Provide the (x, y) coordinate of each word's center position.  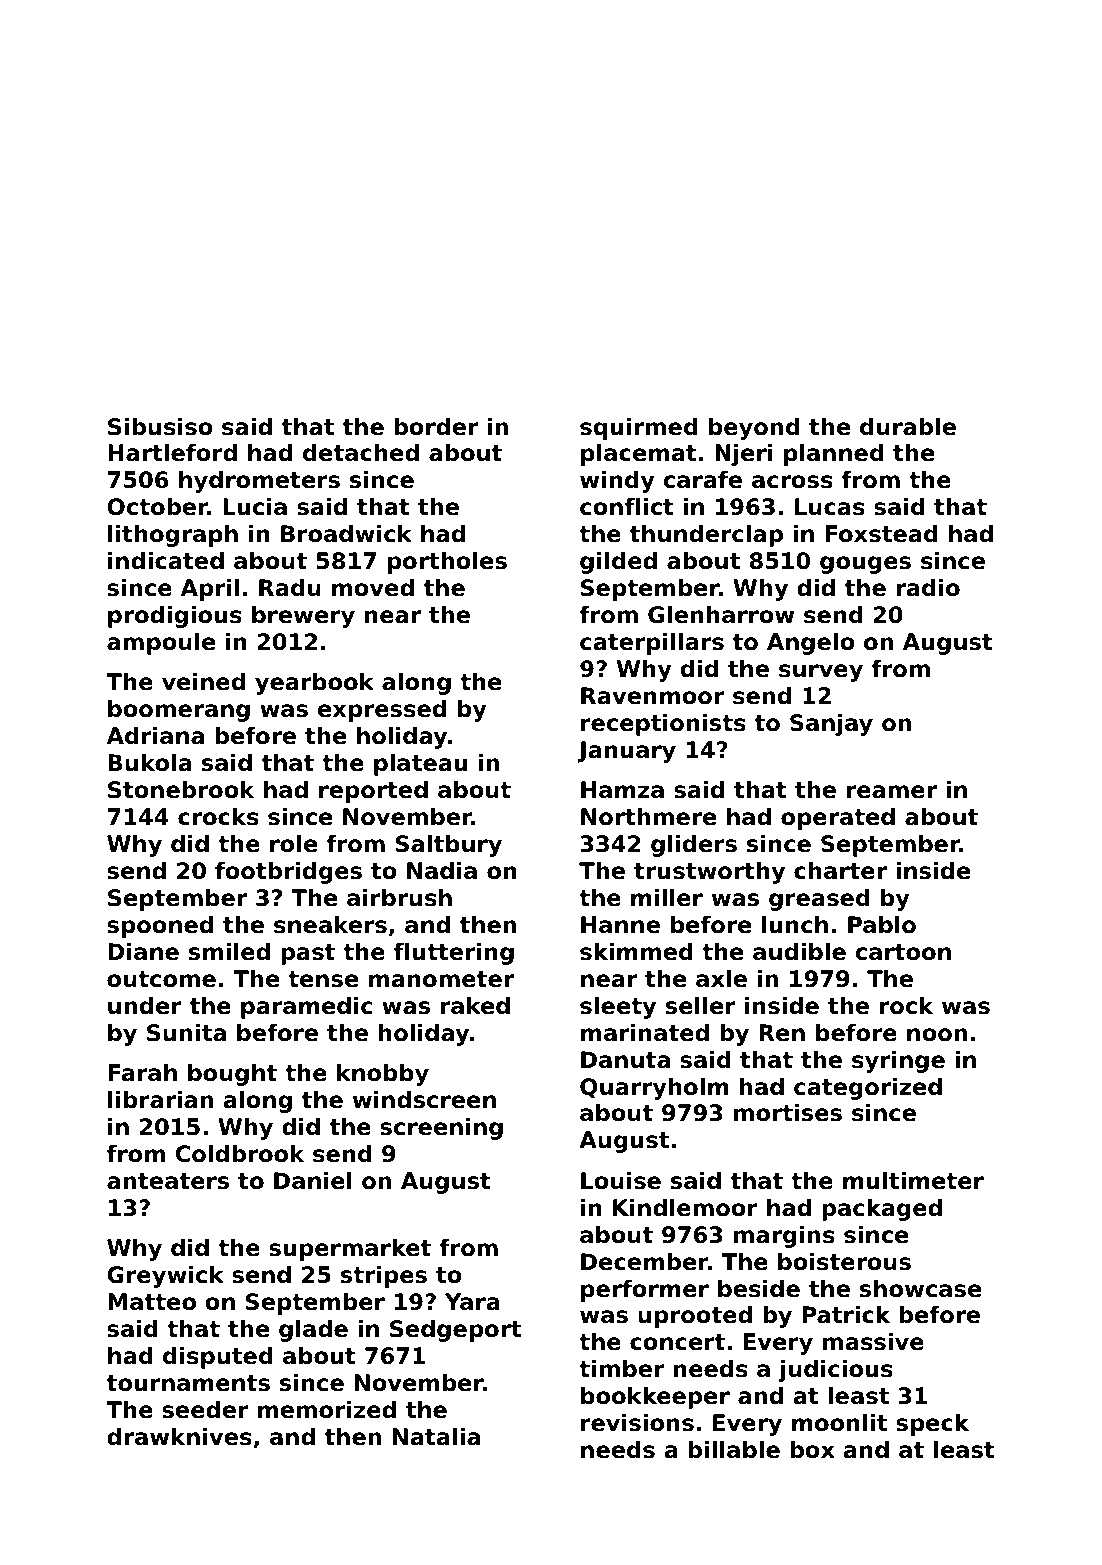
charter (840, 871)
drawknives (179, 1437)
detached (361, 453)
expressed (382, 711)
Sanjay (831, 725)
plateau (420, 765)
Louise (621, 1181)
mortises (788, 1113)
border (436, 427)
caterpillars (652, 644)
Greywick (165, 1277)
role (293, 844)
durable (908, 427)
